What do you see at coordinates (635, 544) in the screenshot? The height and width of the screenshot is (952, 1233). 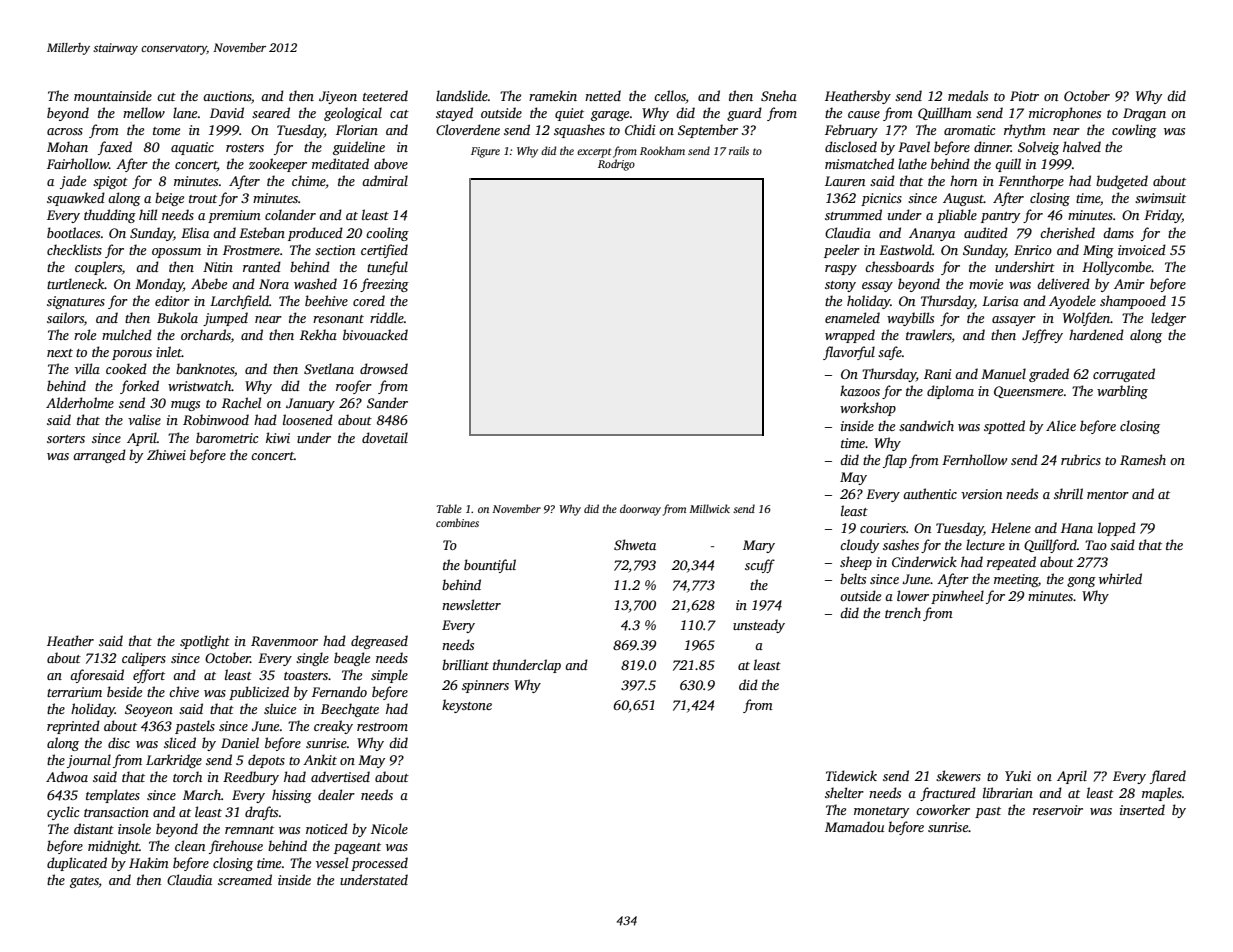 I see `Shweta` at bounding box center [635, 544].
